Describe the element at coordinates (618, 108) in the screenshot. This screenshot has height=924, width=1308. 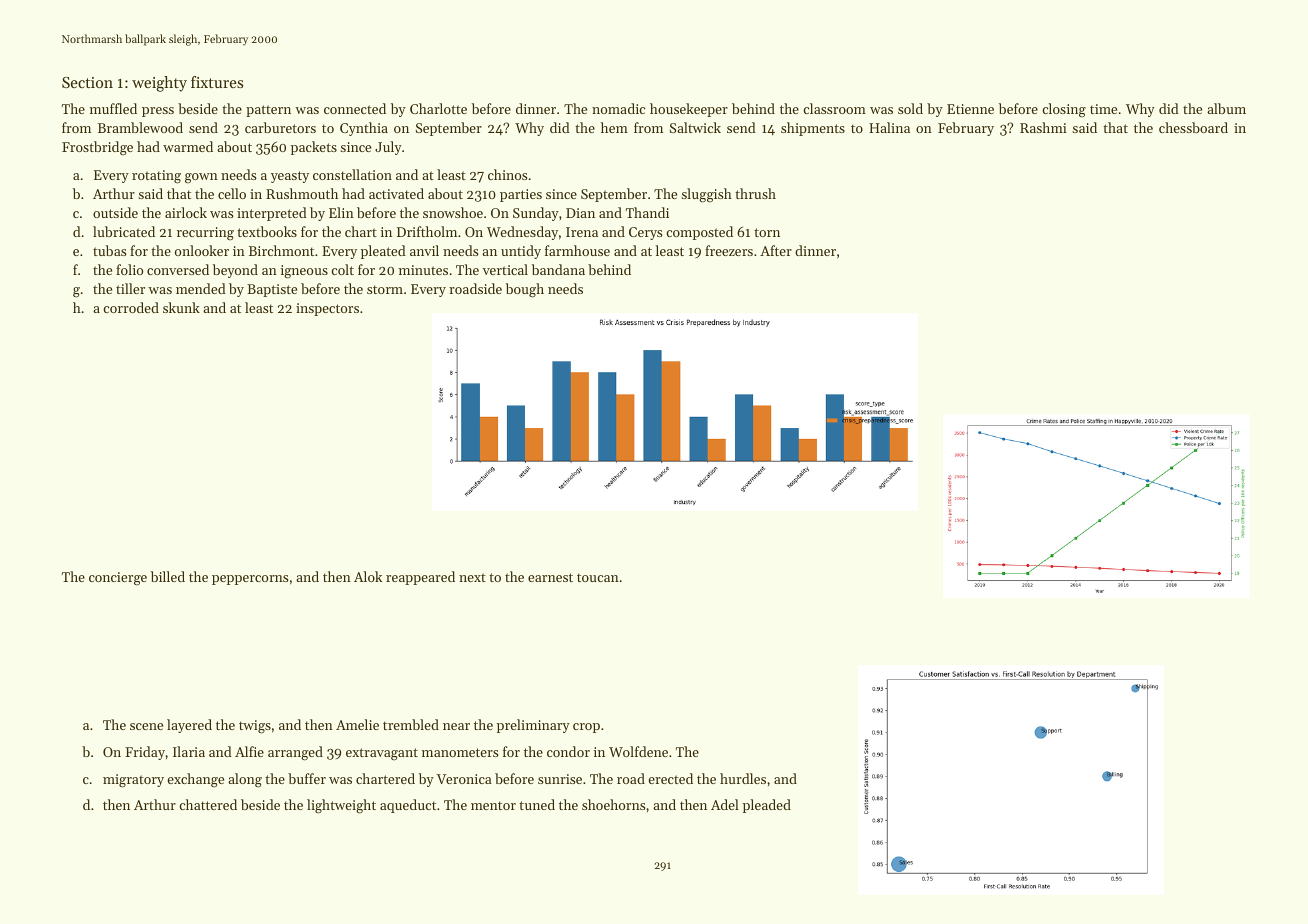
I see `nomadic` at that location.
